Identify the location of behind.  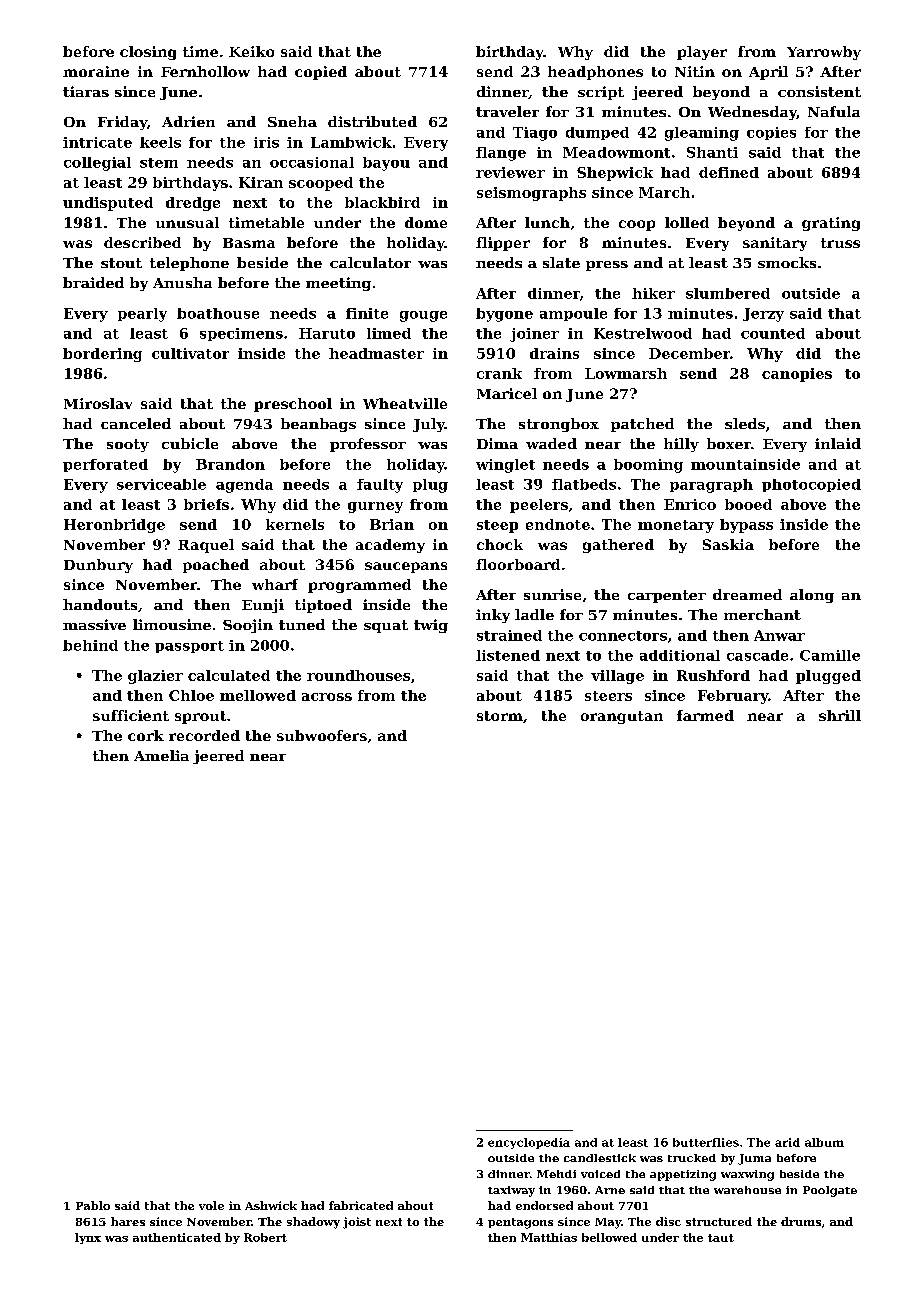
(90, 645).
